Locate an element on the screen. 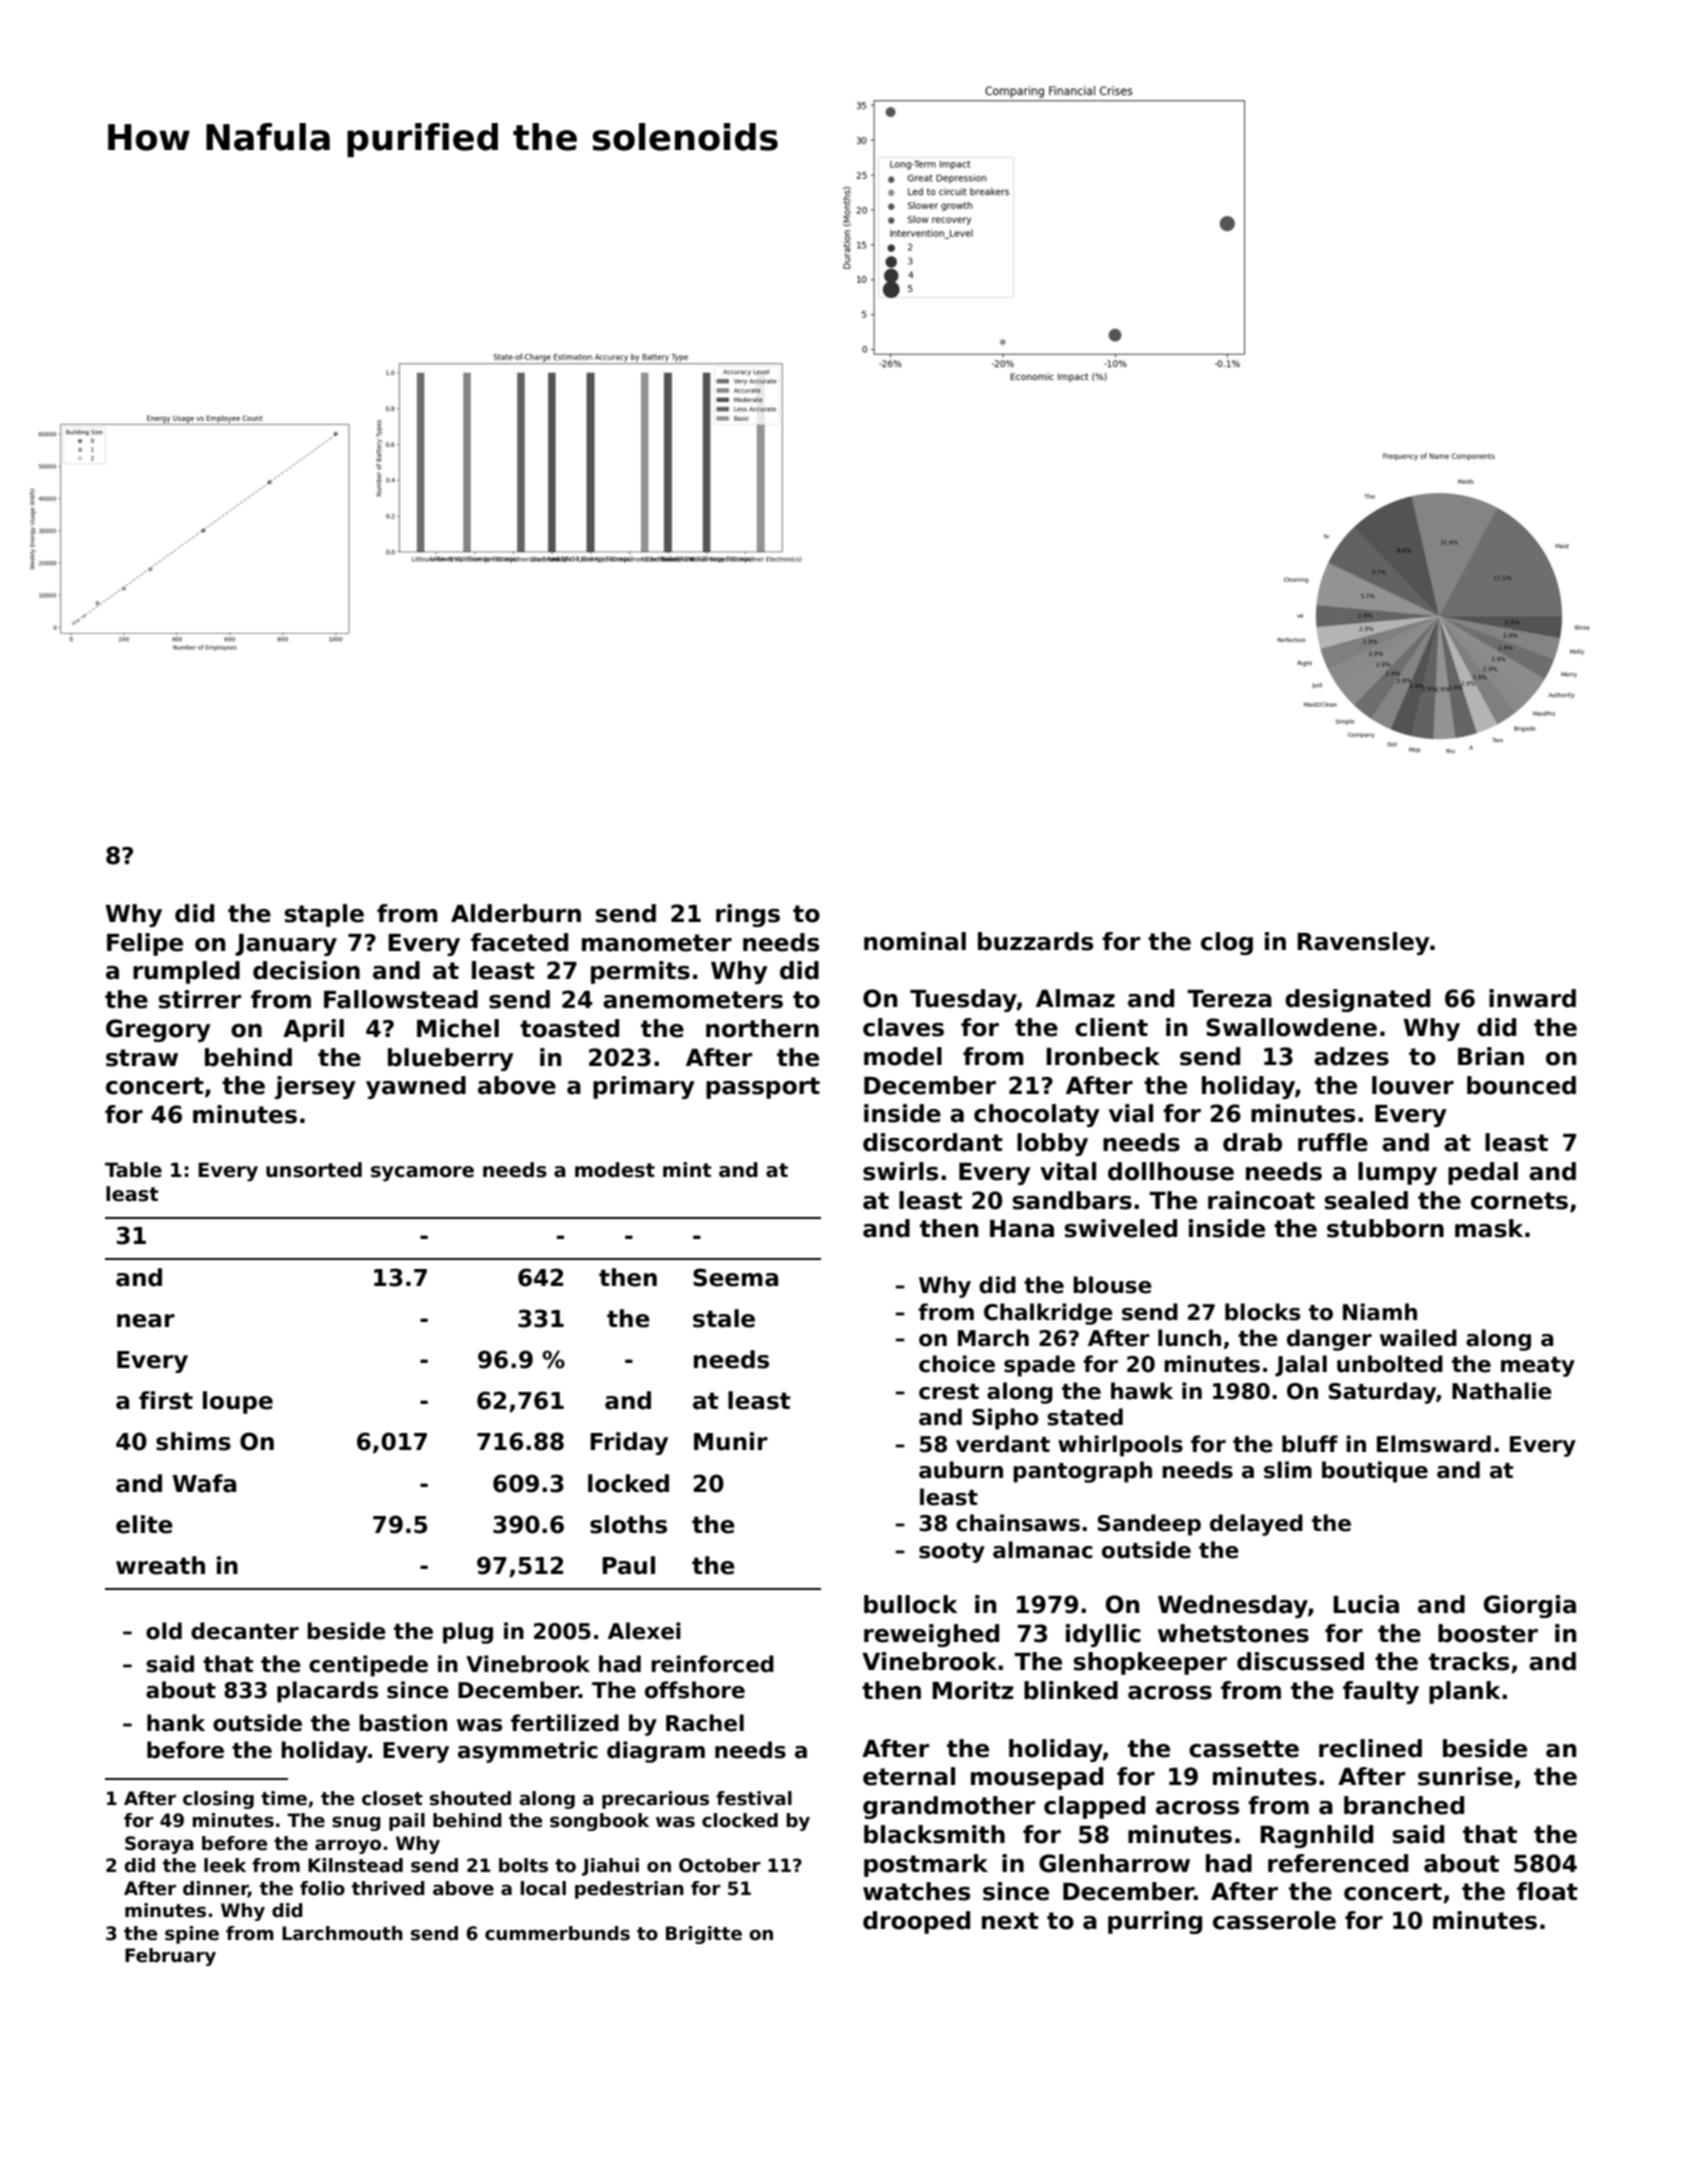 The image size is (1683, 2178). staple is located at coordinates (324, 915).
